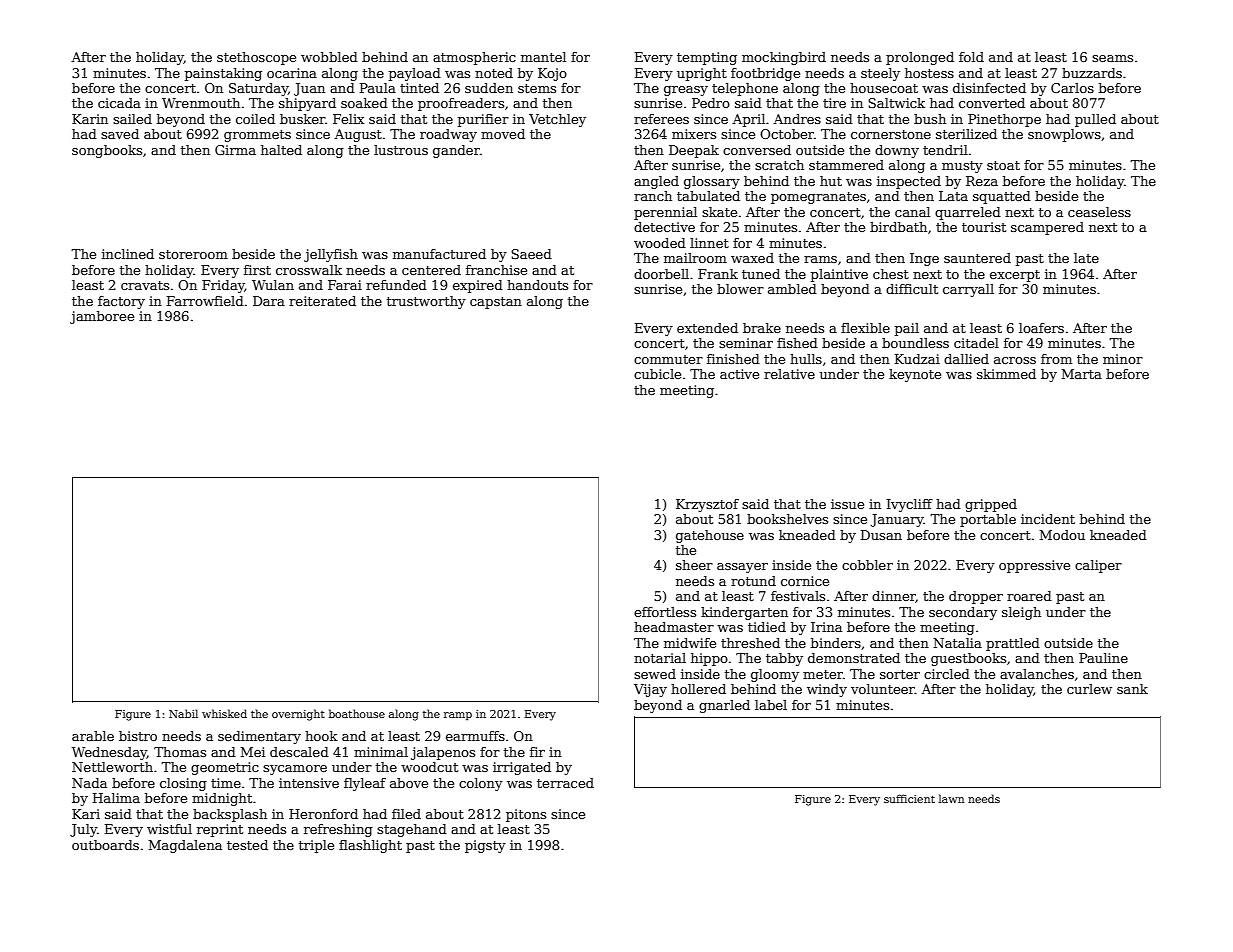 The height and width of the screenshot is (952, 1233). Describe the element at coordinates (951, 798) in the screenshot. I see `lawn` at that location.
